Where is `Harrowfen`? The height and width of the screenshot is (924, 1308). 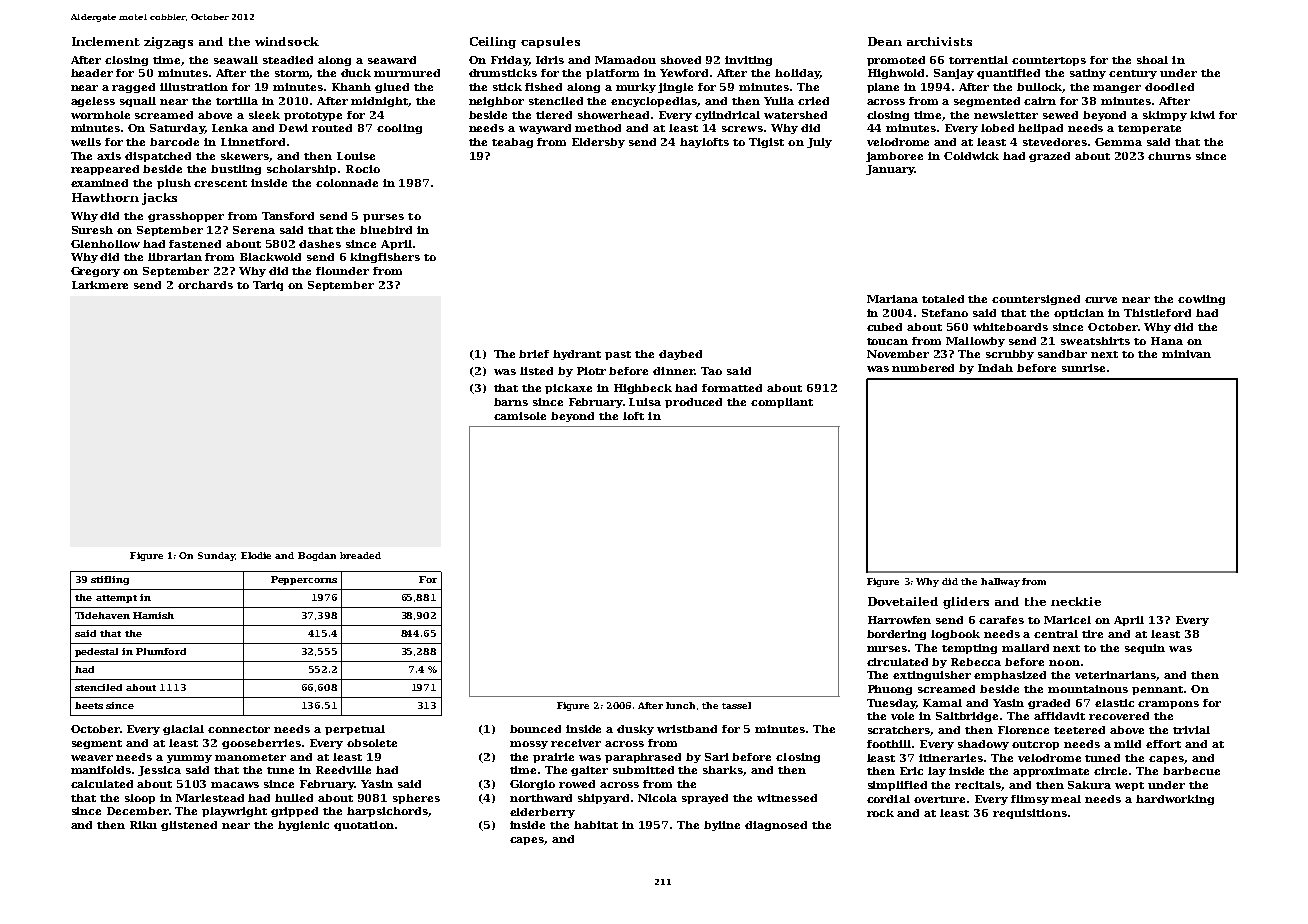 Harrowfen is located at coordinates (899, 620).
